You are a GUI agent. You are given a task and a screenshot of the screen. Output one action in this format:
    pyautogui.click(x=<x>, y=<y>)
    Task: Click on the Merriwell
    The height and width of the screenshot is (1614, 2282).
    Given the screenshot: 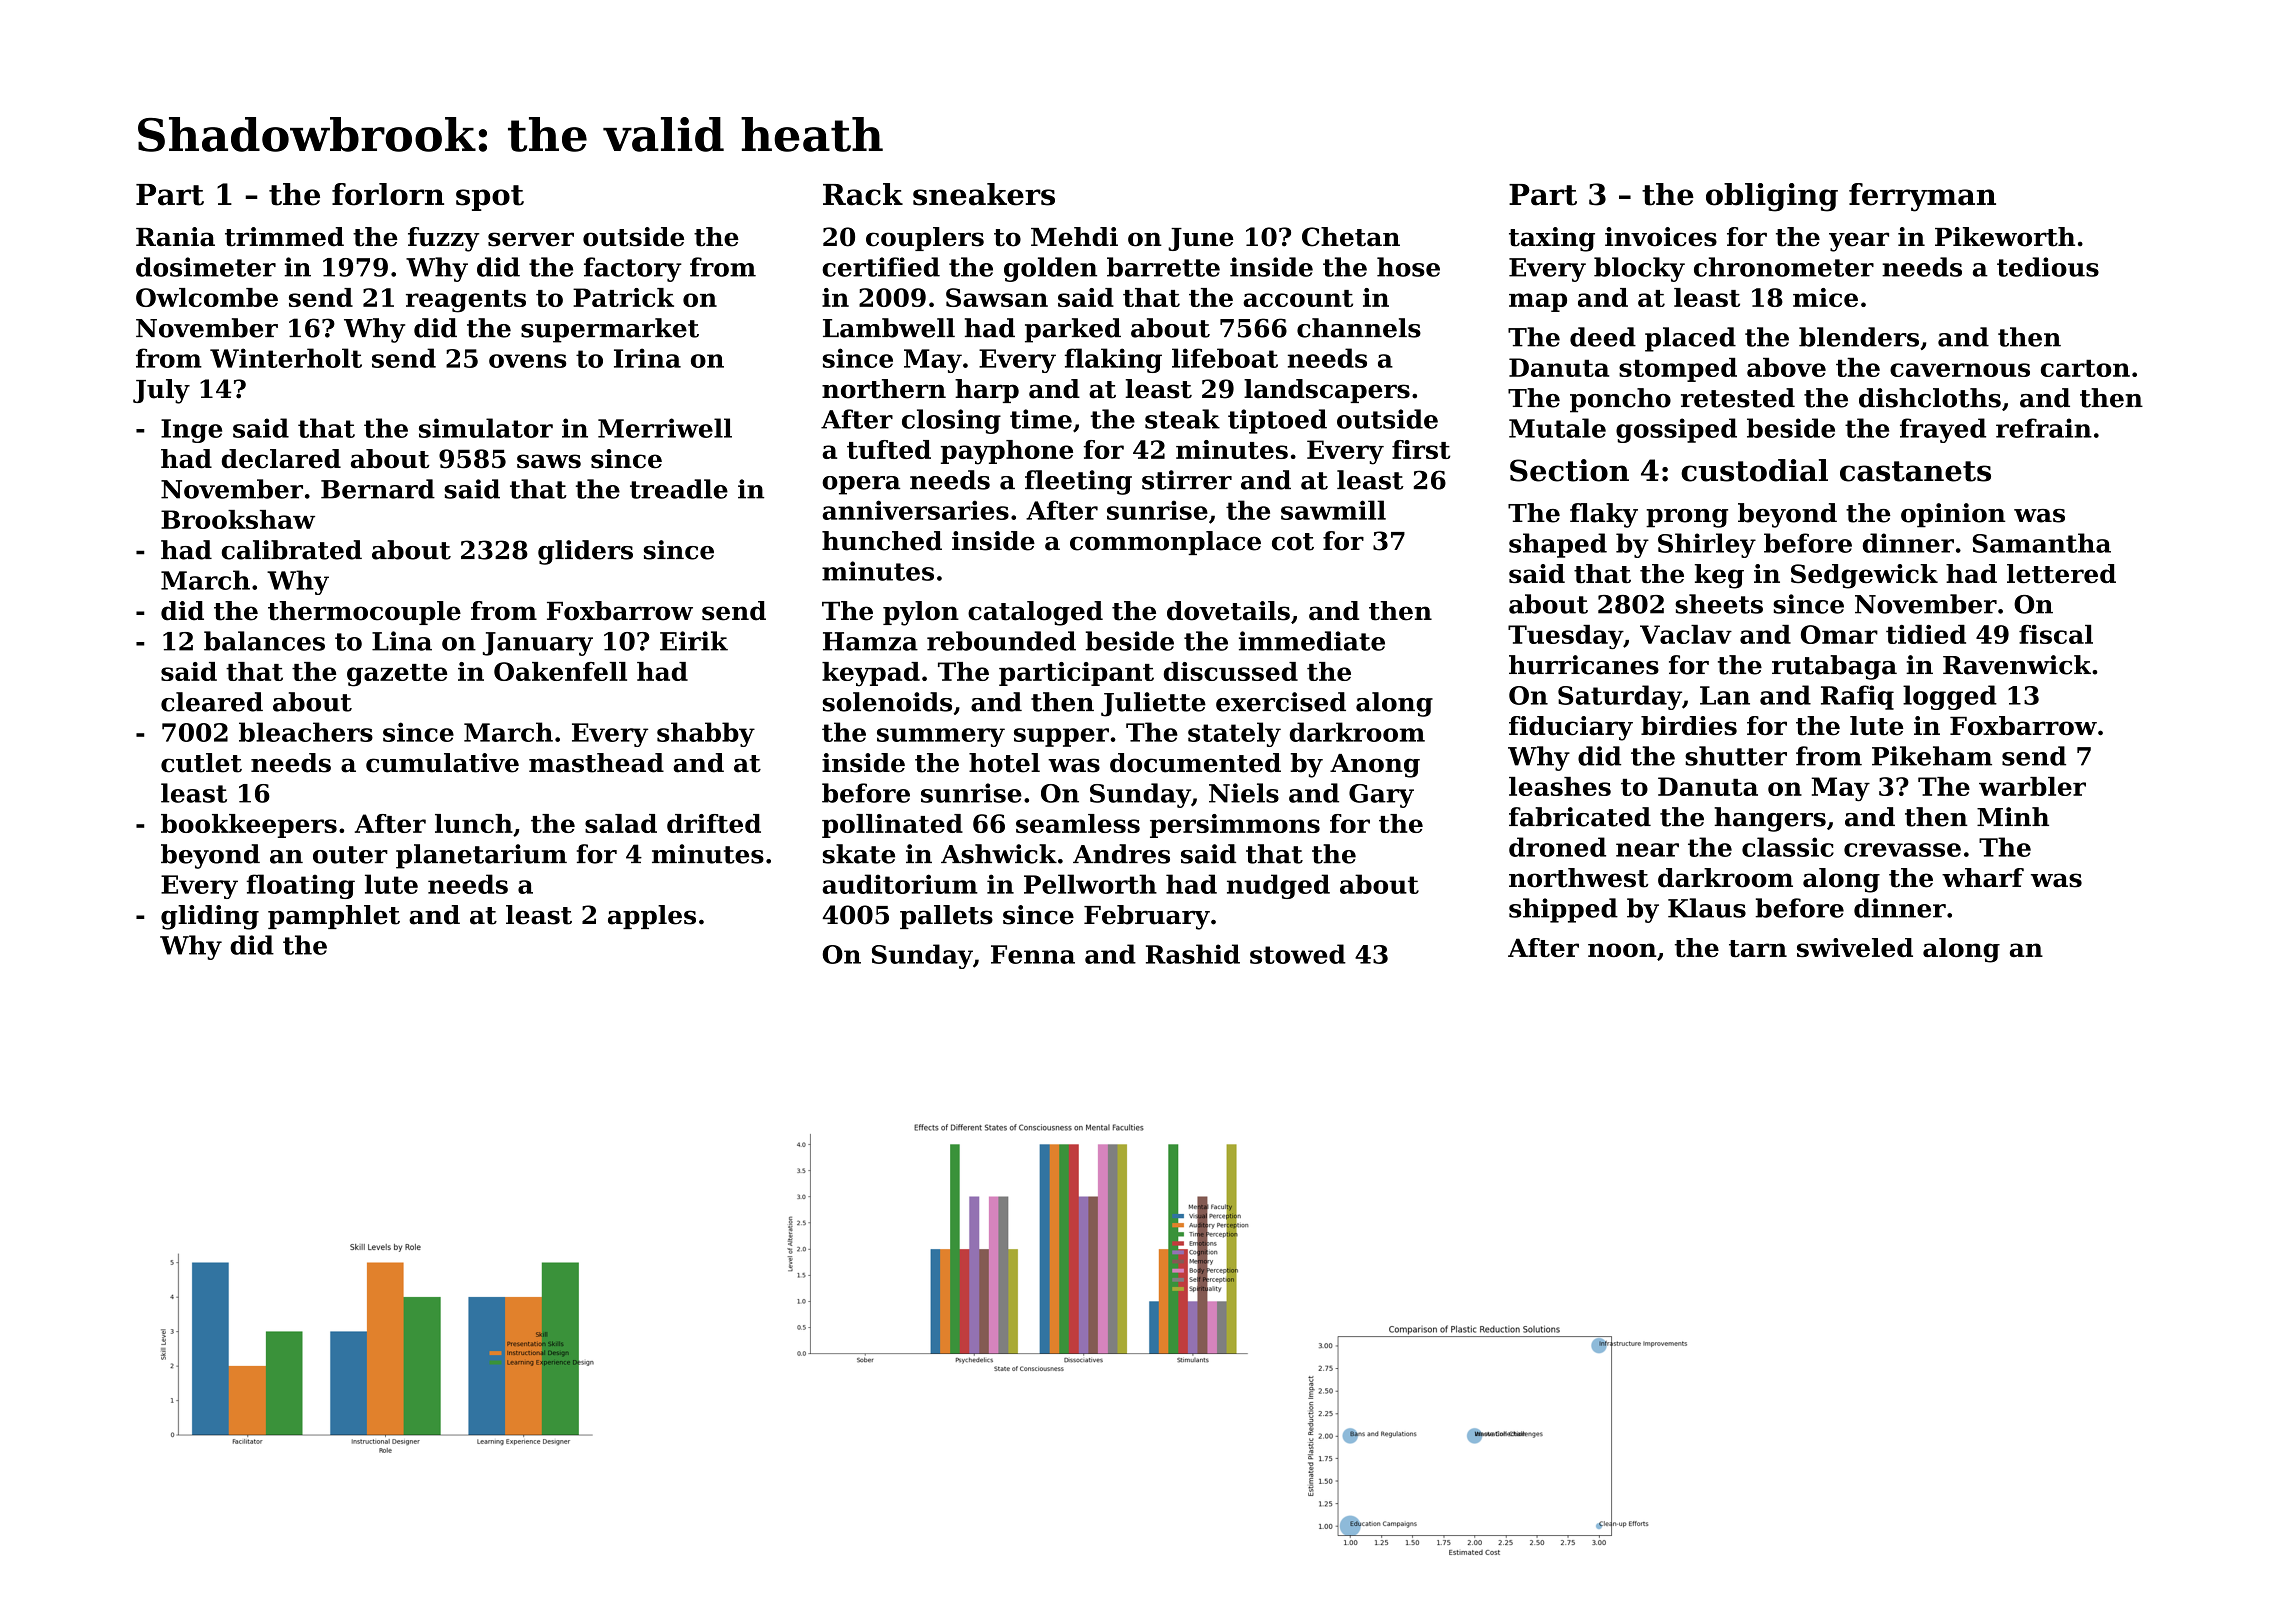 What is the action you would take?
    pyautogui.click(x=665, y=428)
